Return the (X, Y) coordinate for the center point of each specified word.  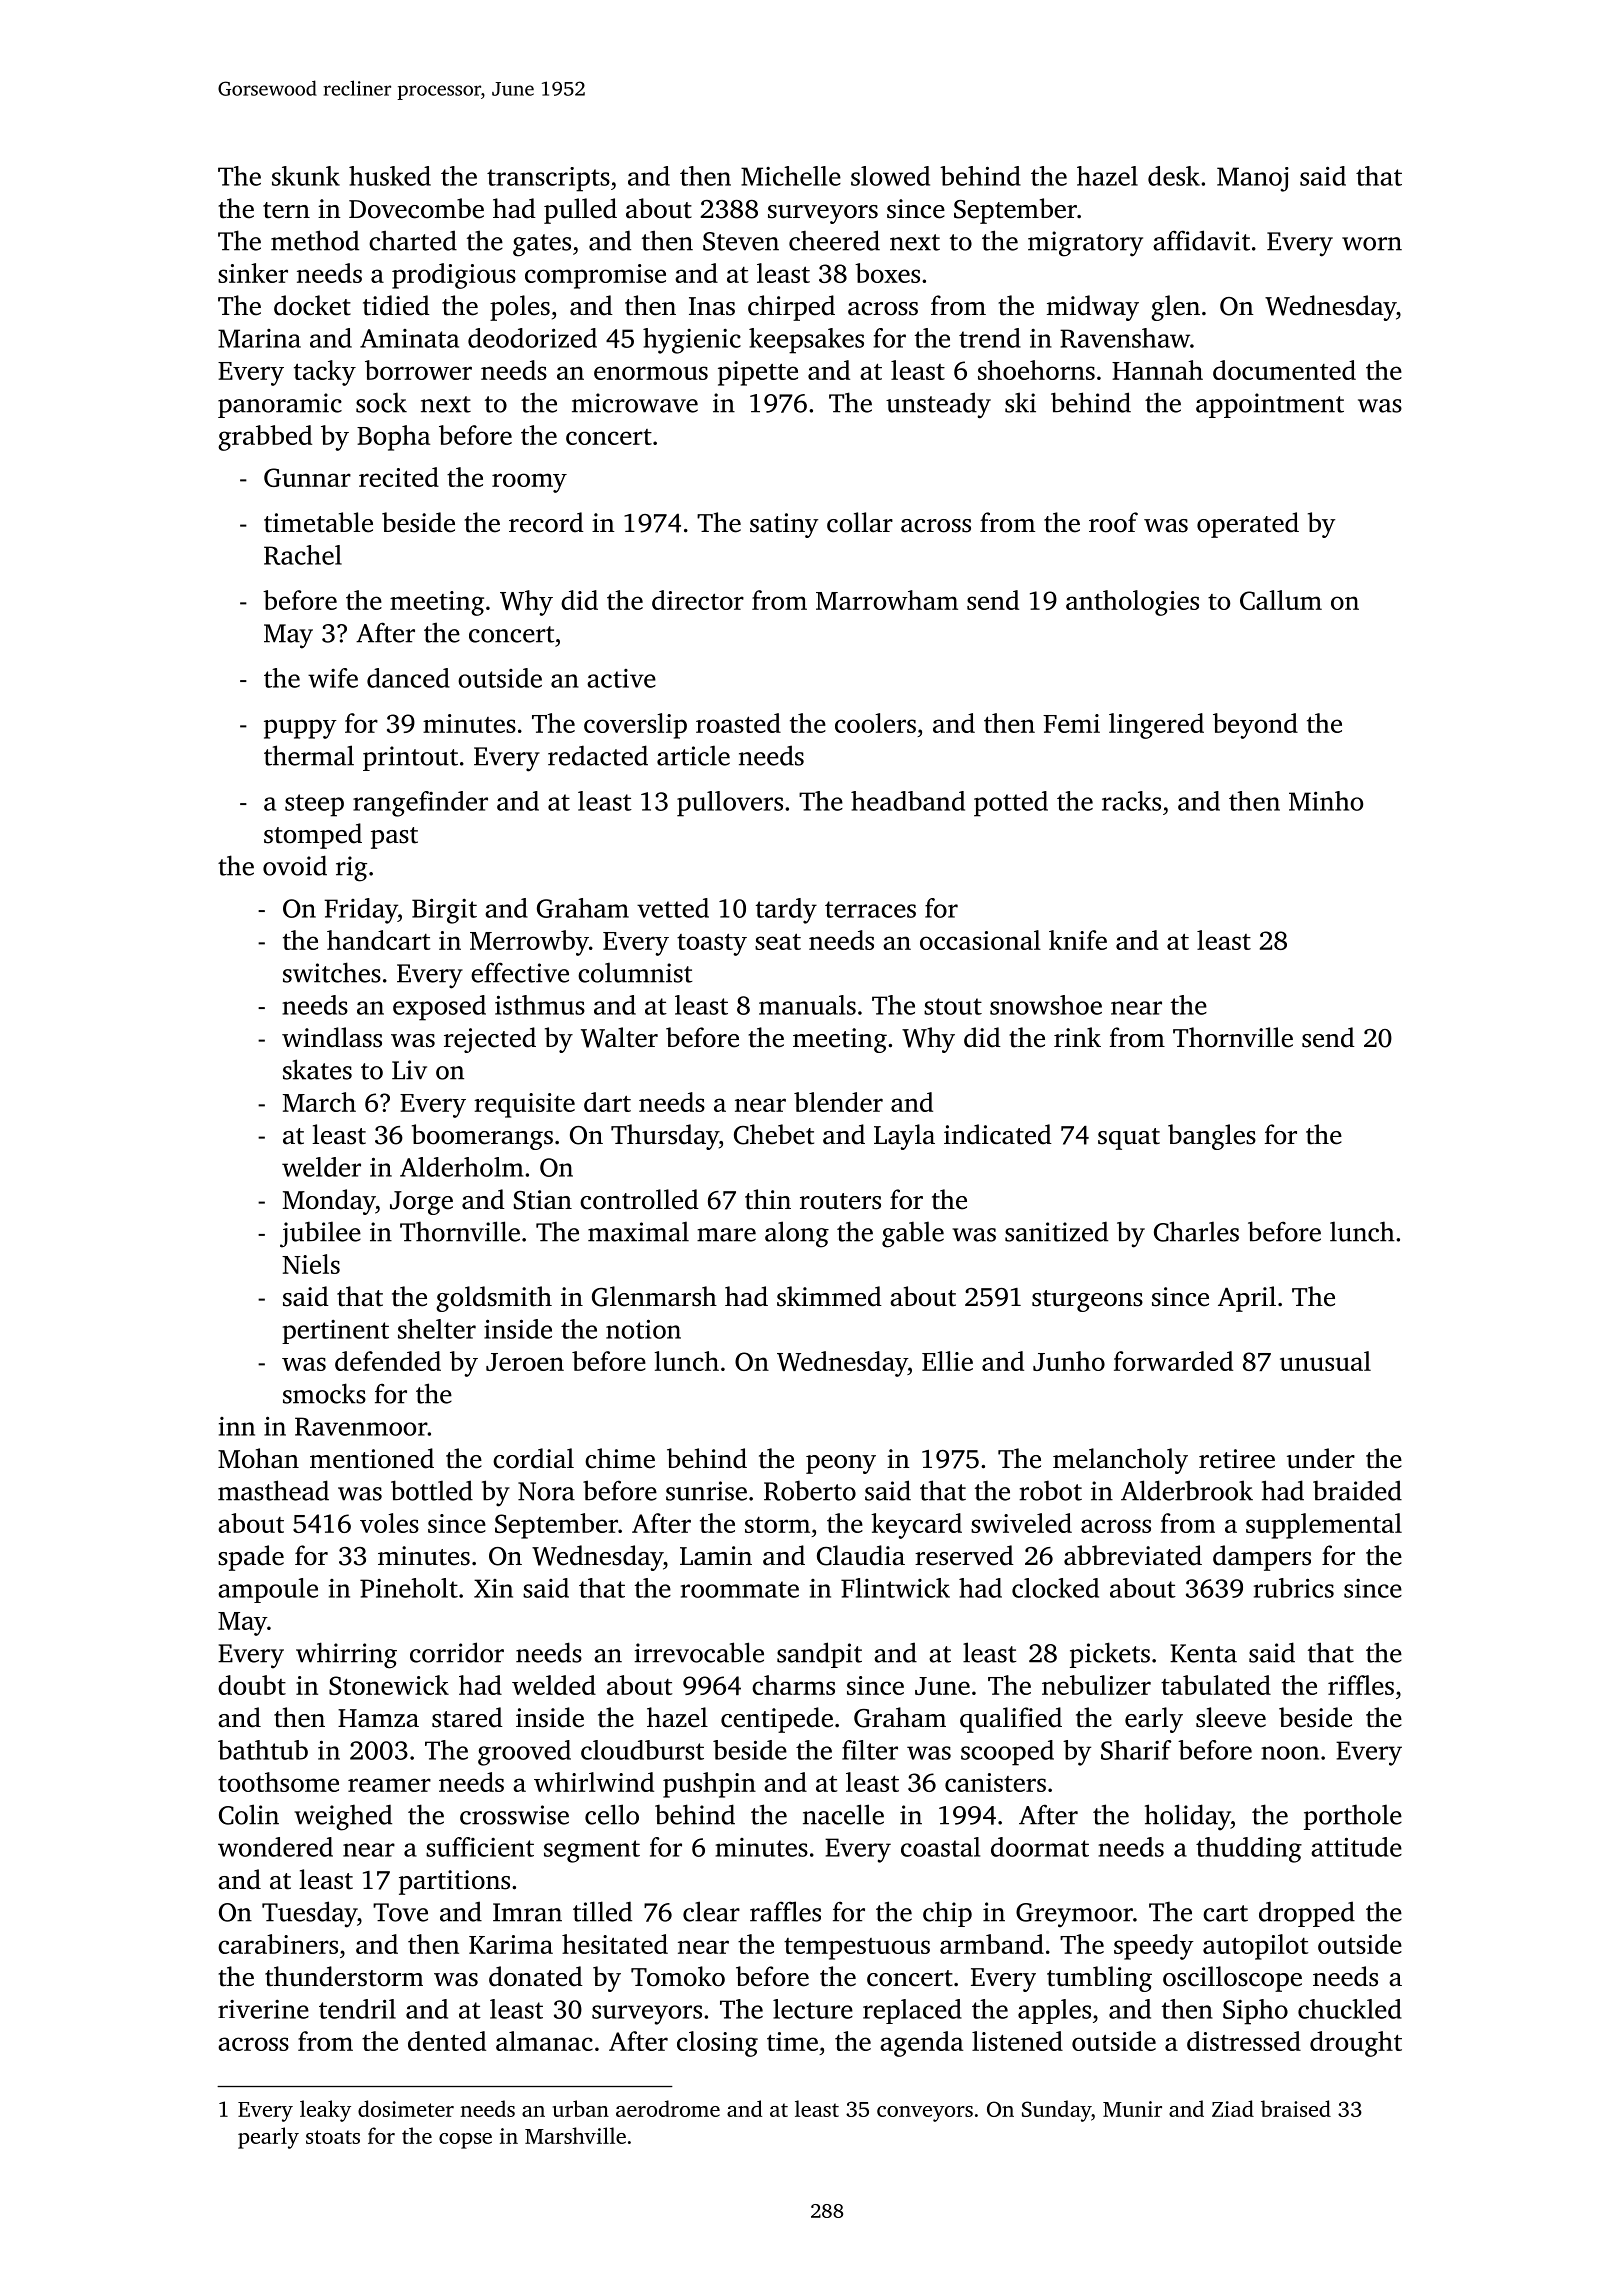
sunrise (706, 1491)
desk (1174, 176)
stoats (333, 2137)
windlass (332, 1037)
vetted (673, 908)
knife (1078, 940)
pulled (580, 211)
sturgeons (1087, 1301)
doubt (252, 1685)
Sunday (1056, 2111)
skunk (306, 176)
